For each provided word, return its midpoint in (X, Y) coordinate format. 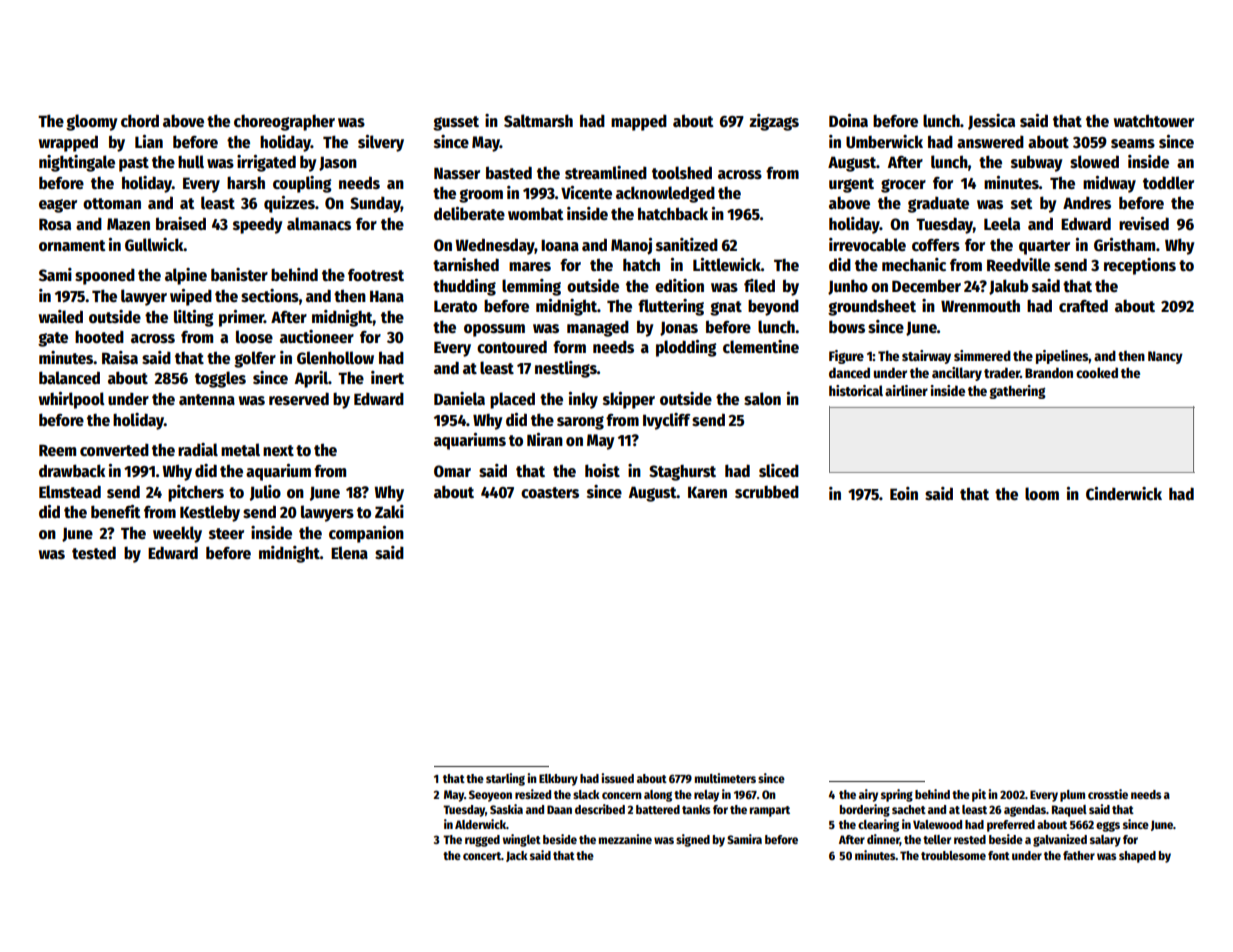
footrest (376, 275)
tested (94, 553)
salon (762, 399)
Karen (707, 492)
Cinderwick (1124, 494)
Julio (265, 493)
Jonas (679, 328)
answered (990, 141)
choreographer (284, 122)
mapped (639, 122)
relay (706, 796)
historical (856, 390)
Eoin (904, 494)
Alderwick (480, 824)
